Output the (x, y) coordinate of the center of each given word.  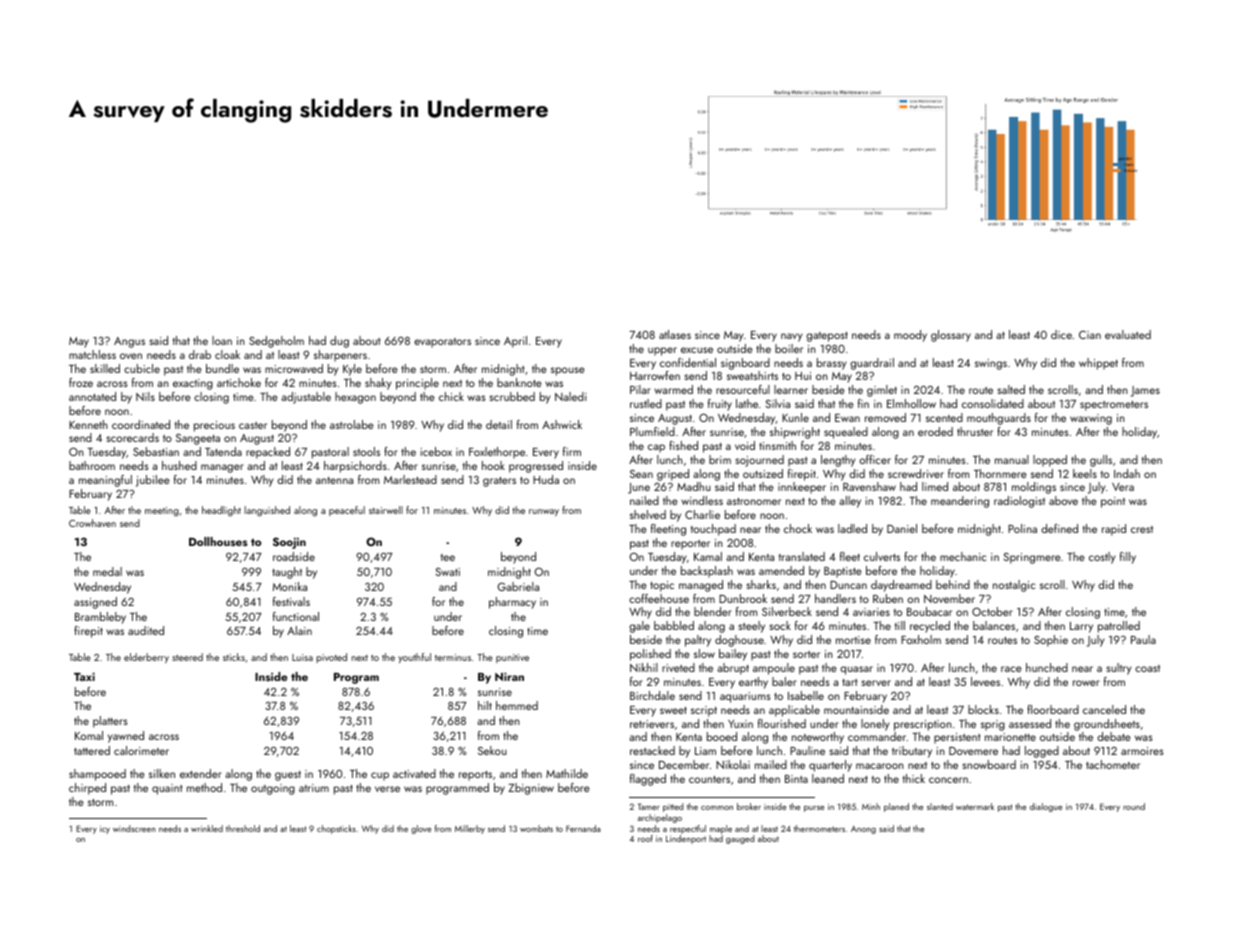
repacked (268, 453)
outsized (763, 473)
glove (421, 829)
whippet (1098, 364)
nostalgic (1014, 586)
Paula (1143, 639)
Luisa (302, 657)
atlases (675, 334)
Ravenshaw (869, 486)
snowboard (989, 764)
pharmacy (512, 603)
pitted (673, 807)
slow (704, 653)
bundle (222, 368)
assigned (95, 603)
